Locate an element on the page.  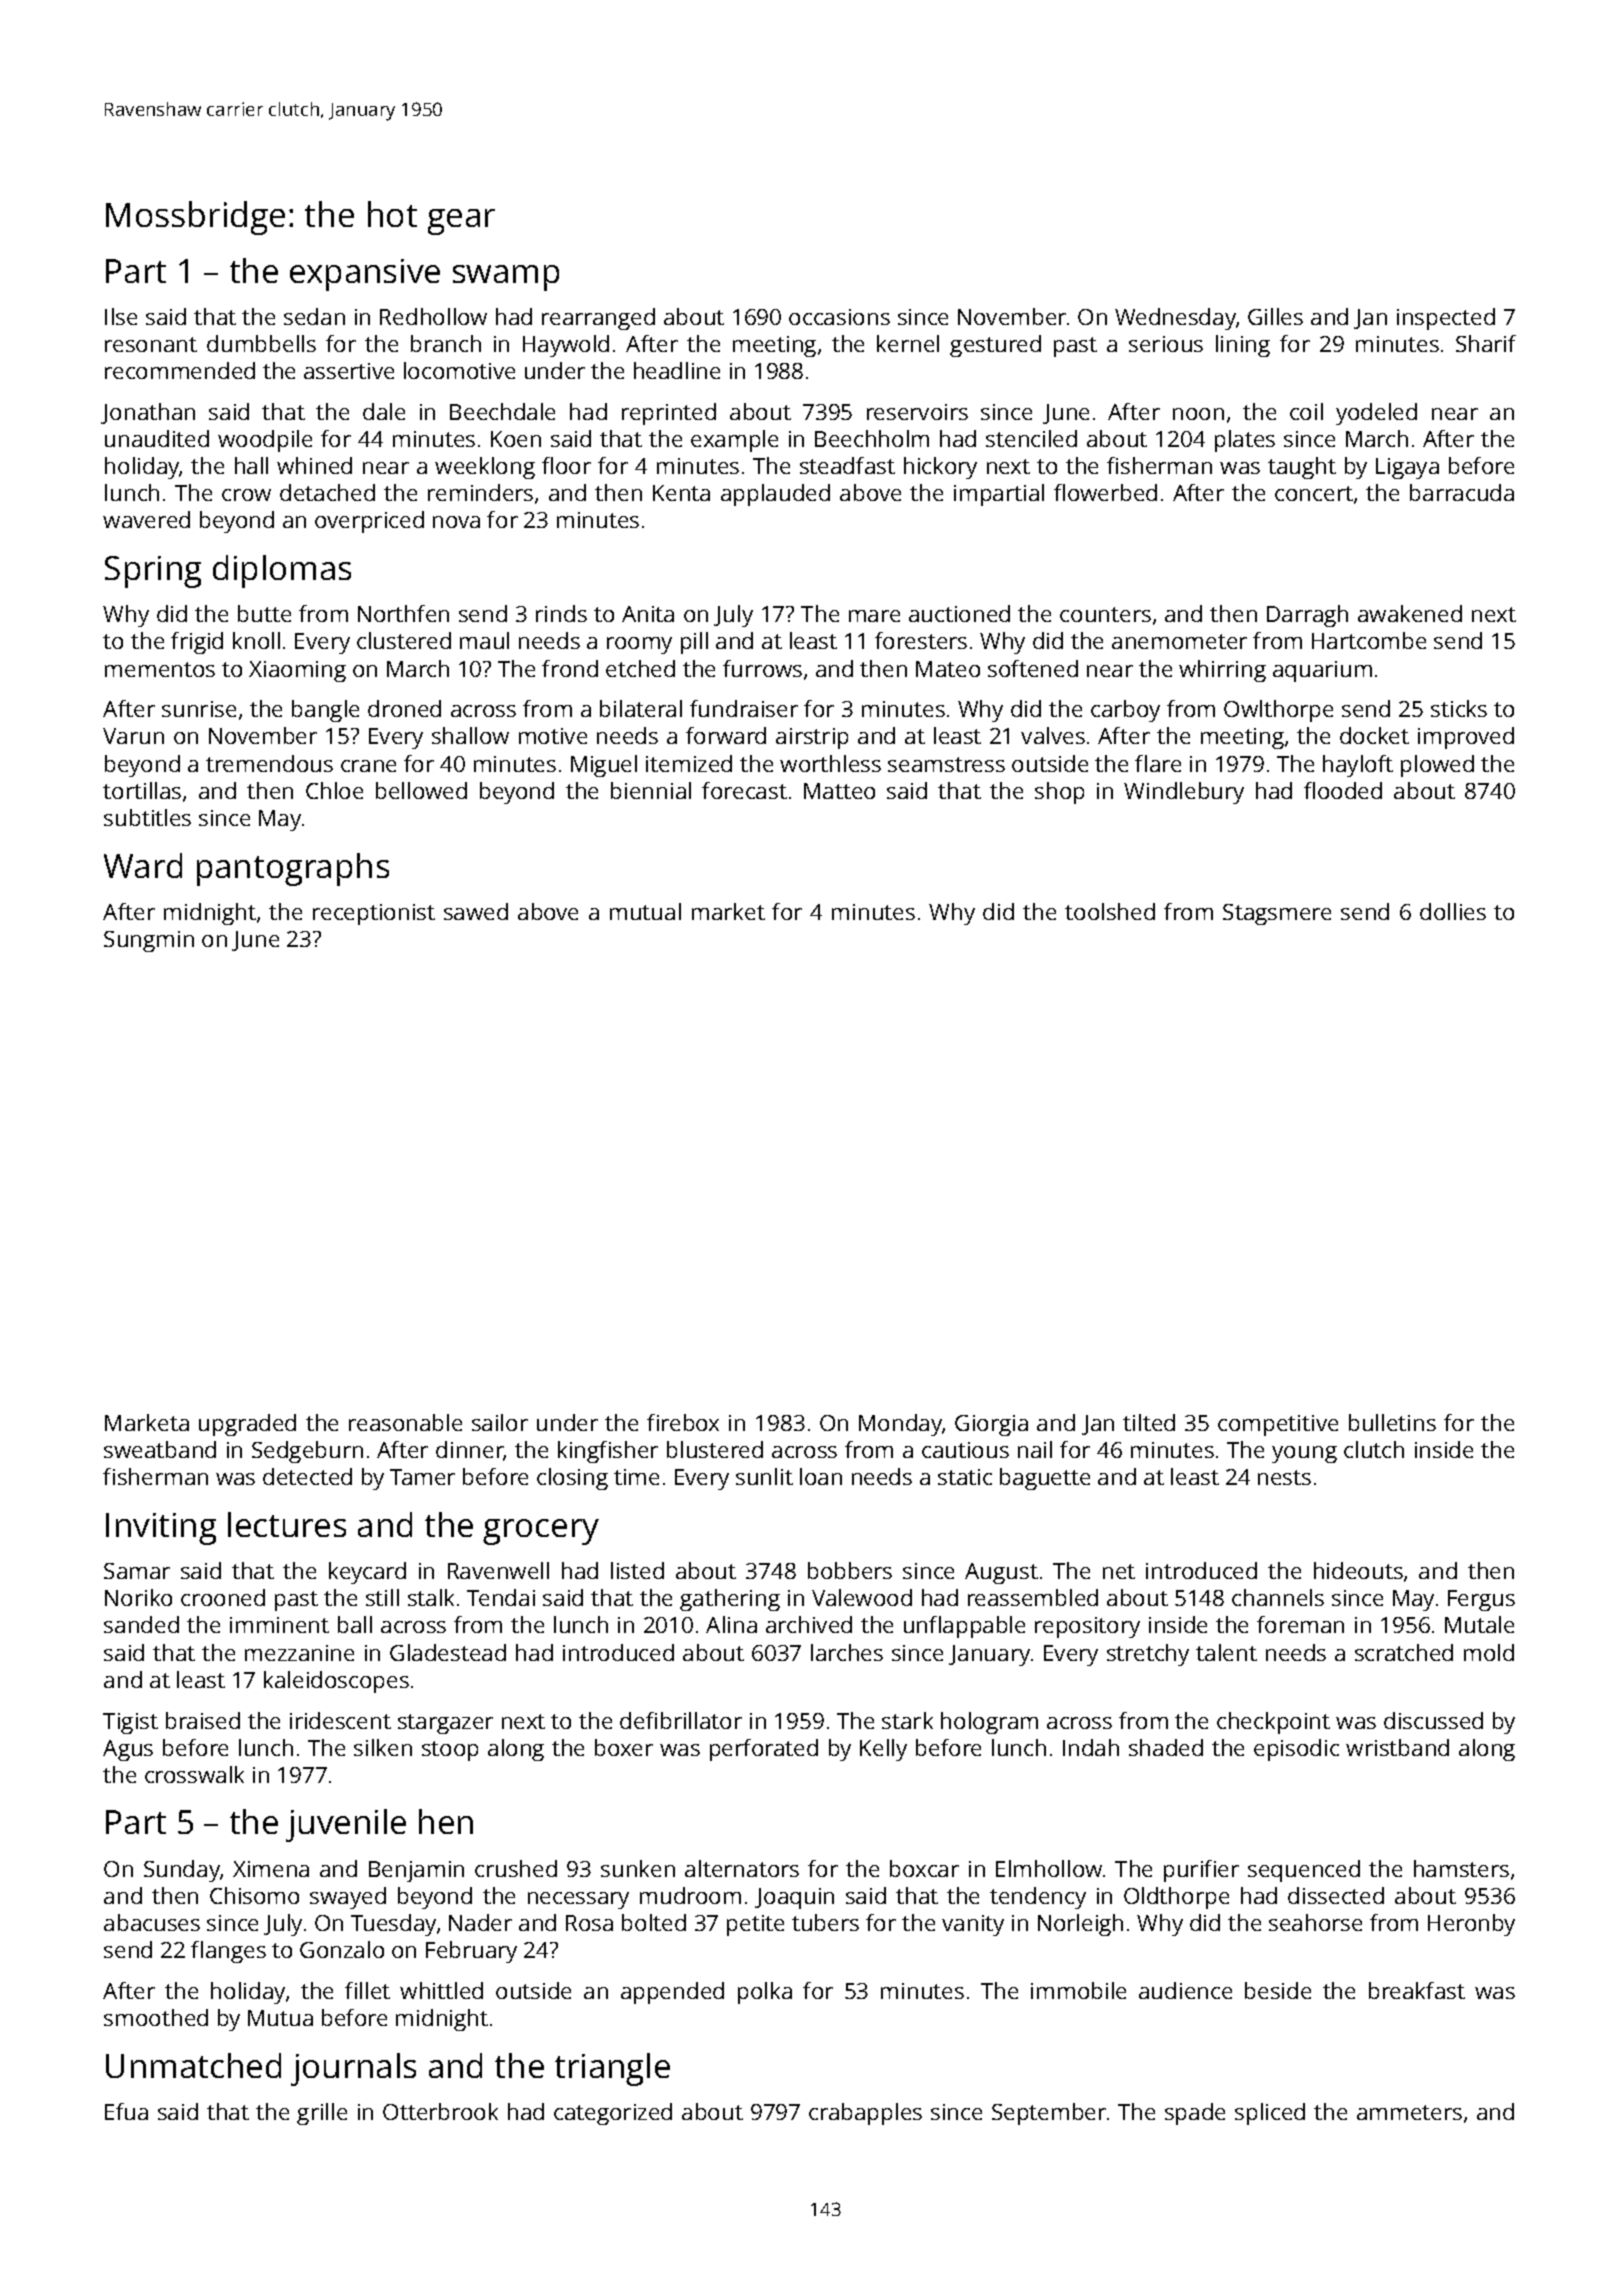
floor is located at coordinates (566, 465).
